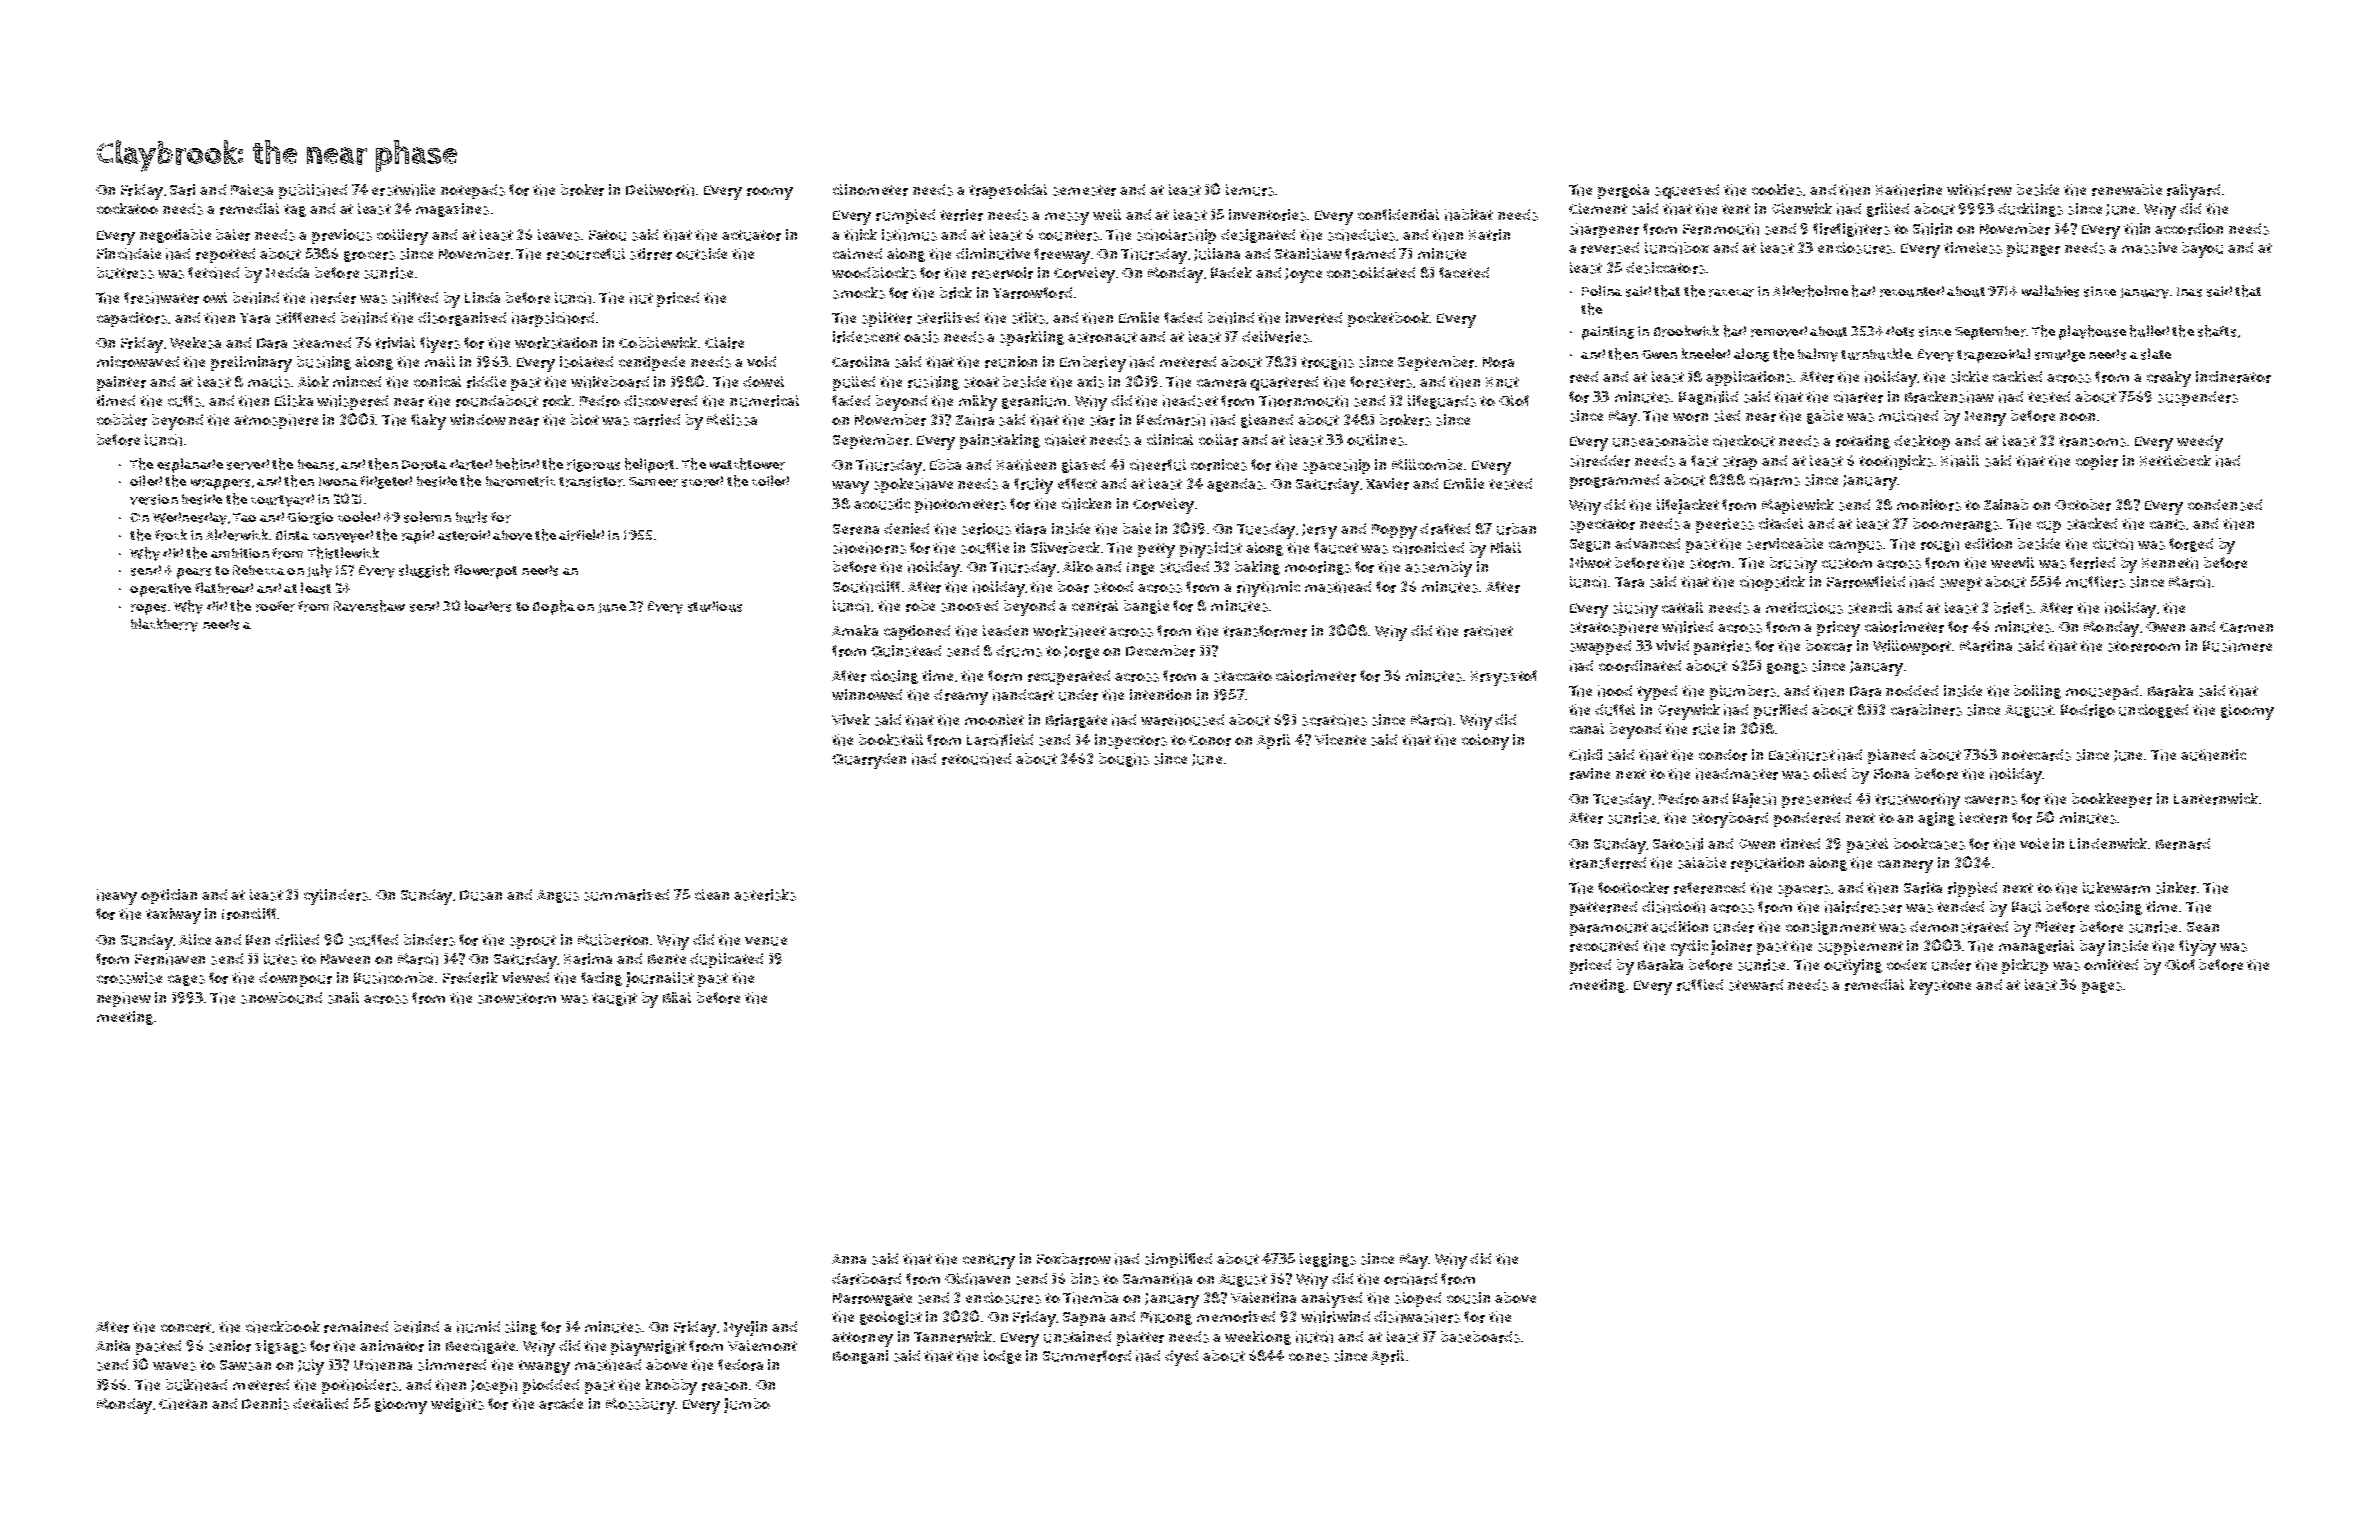  Describe the element at coordinates (553, 319) in the document. I see `harpsichord` at that location.
